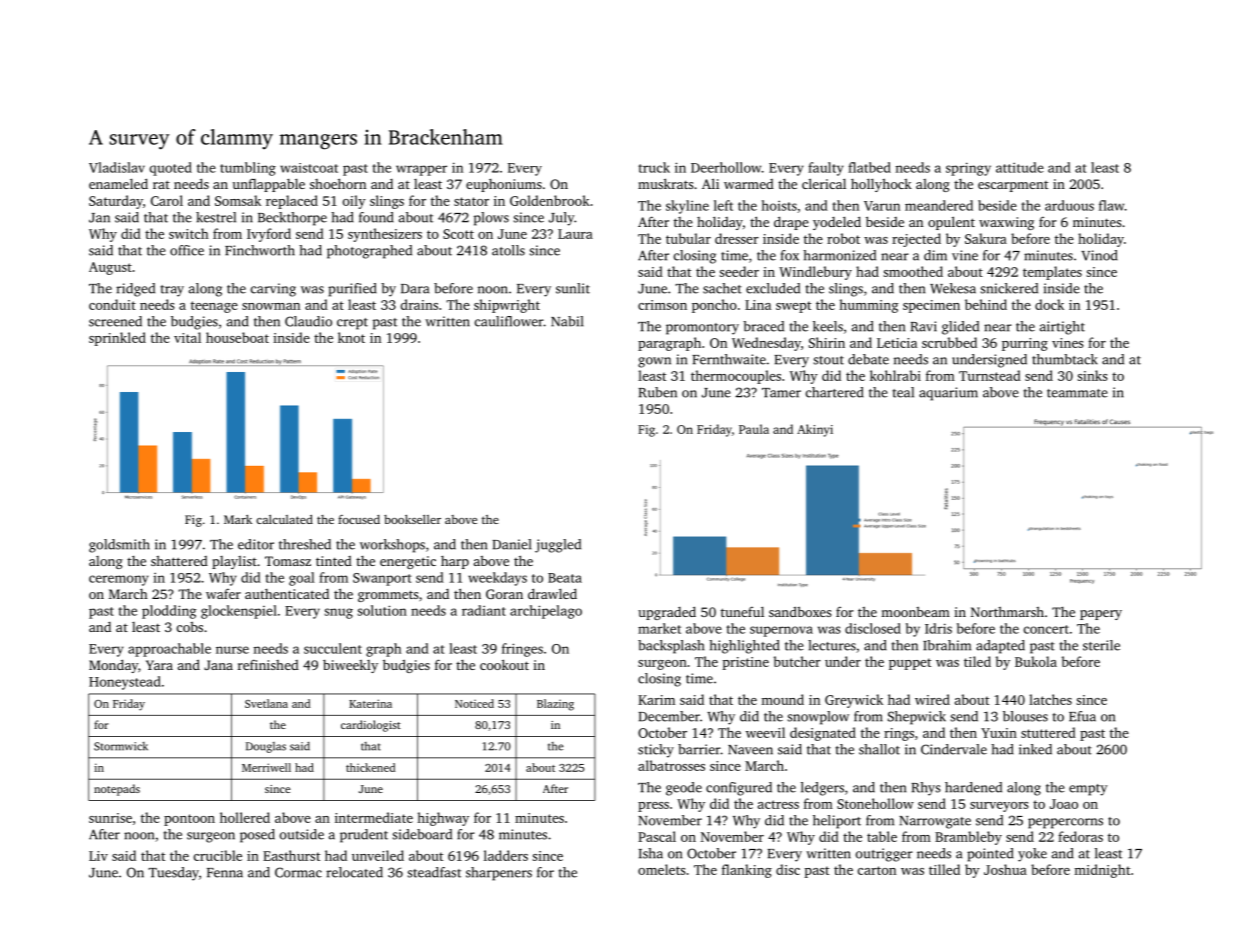 The image size is (1233, 952). What do you see at coordinates (737, 238) in the screenshot?
I see `dresser` at bounding box center [737, 238].
